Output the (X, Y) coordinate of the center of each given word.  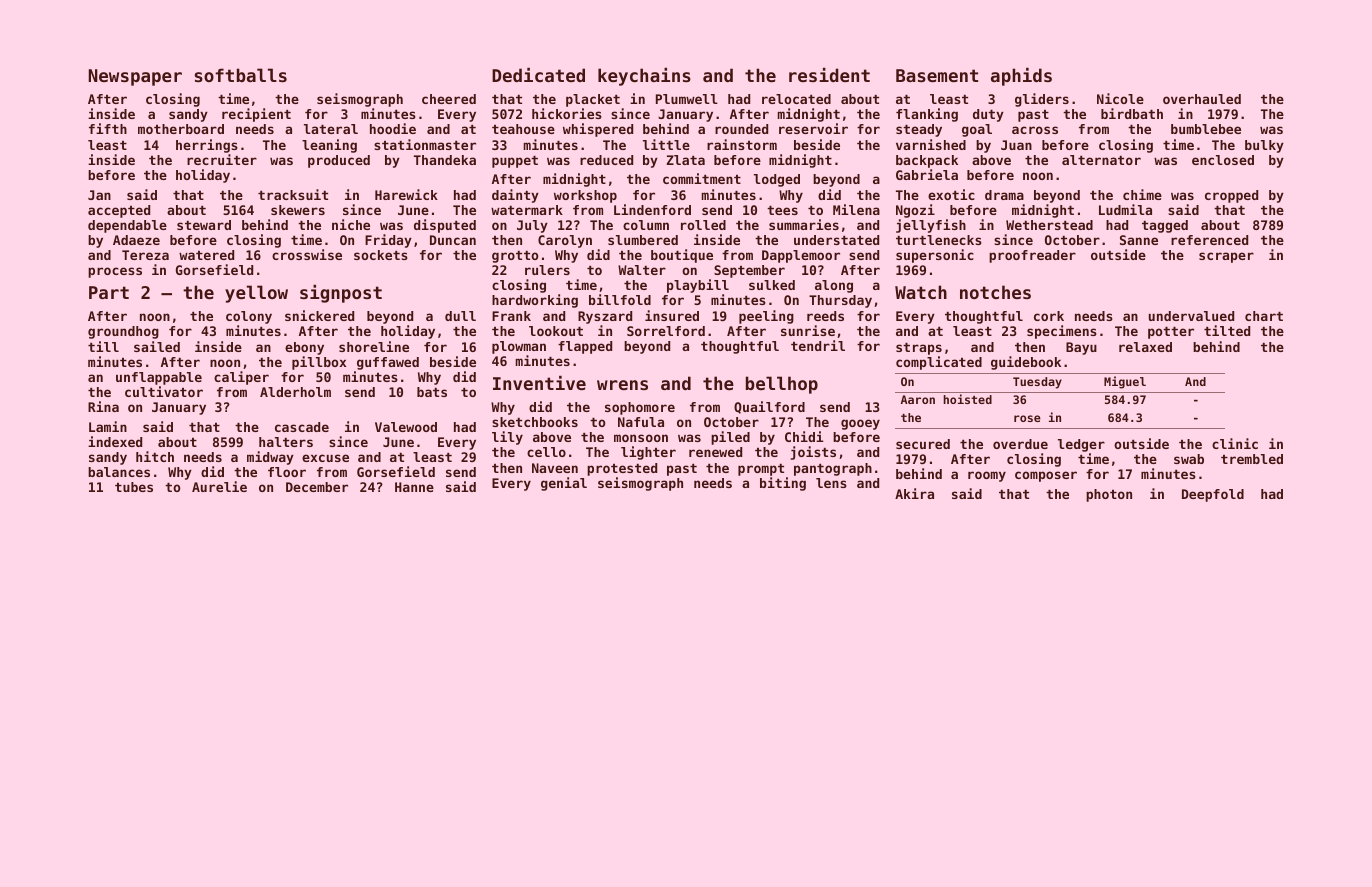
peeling (766, 317)
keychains (644, 77)
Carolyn (565, 241)
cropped (1231, 196)
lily (507, 438)
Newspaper (135, 77)
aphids (1021, 77)
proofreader (1032, 256)
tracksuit (293, 194)
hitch (155, 456)
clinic (1235, 443)
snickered (319, 315)
